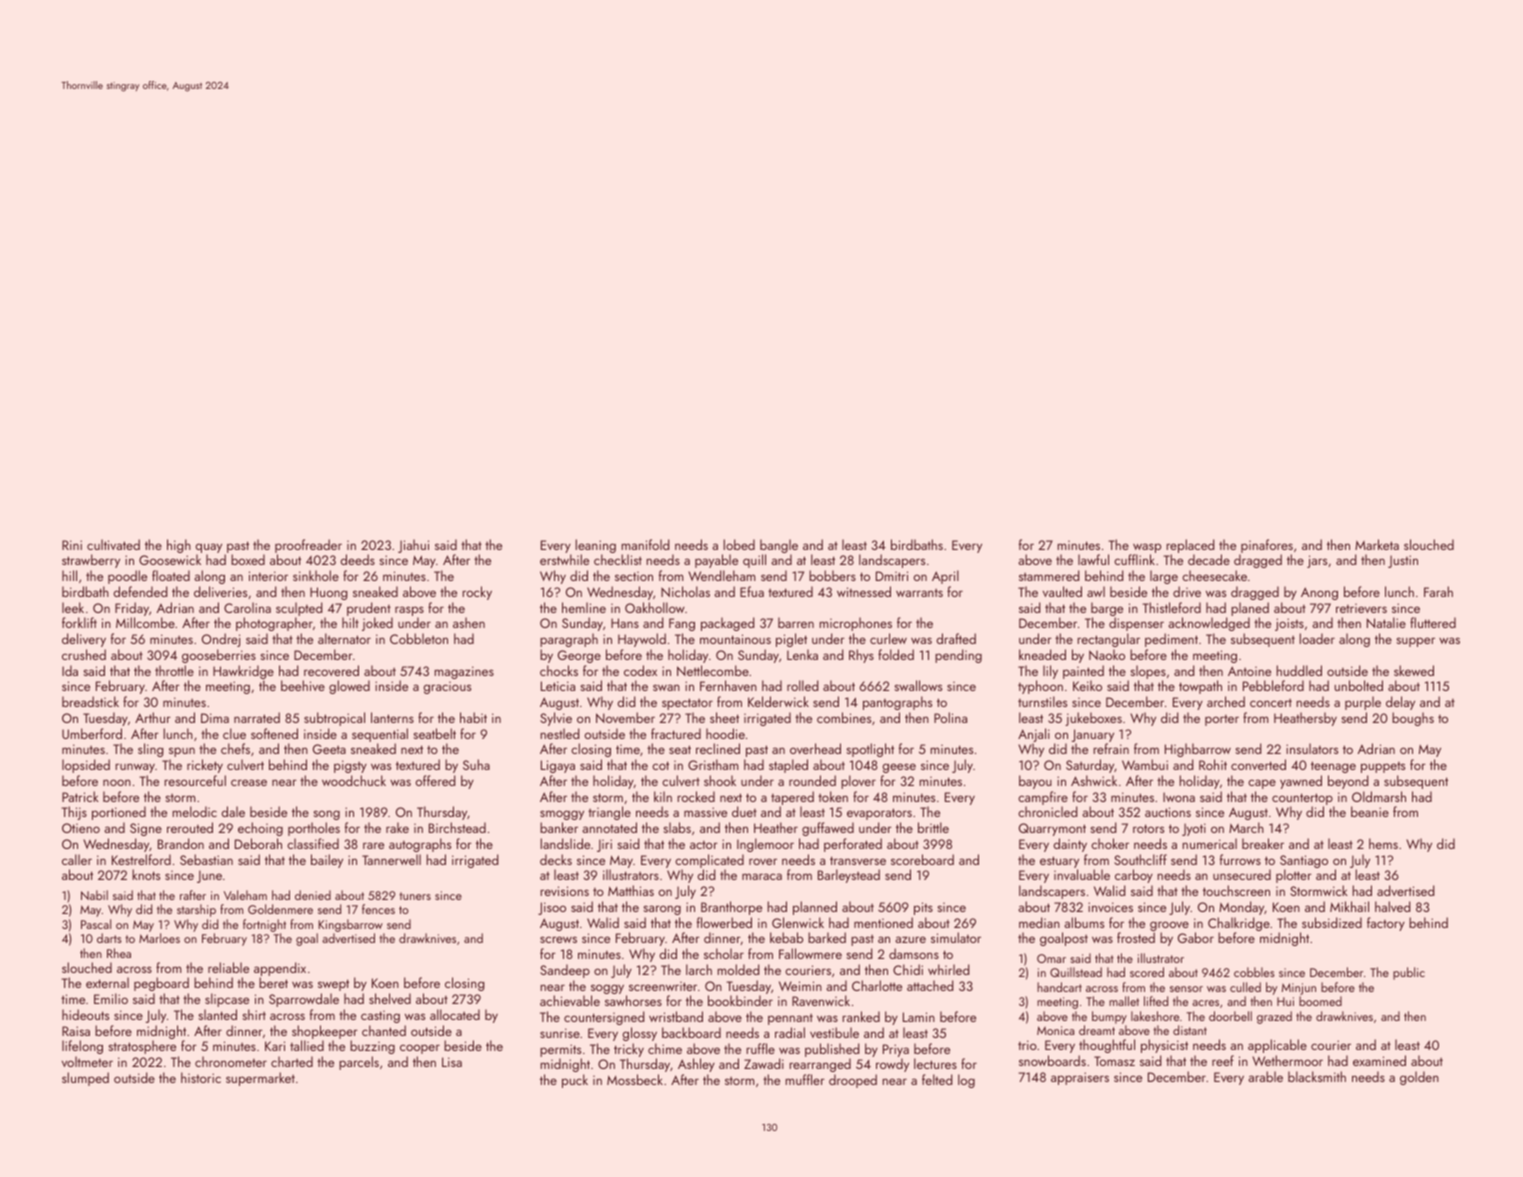  I want to click on Matthias, so click(631, 890).
